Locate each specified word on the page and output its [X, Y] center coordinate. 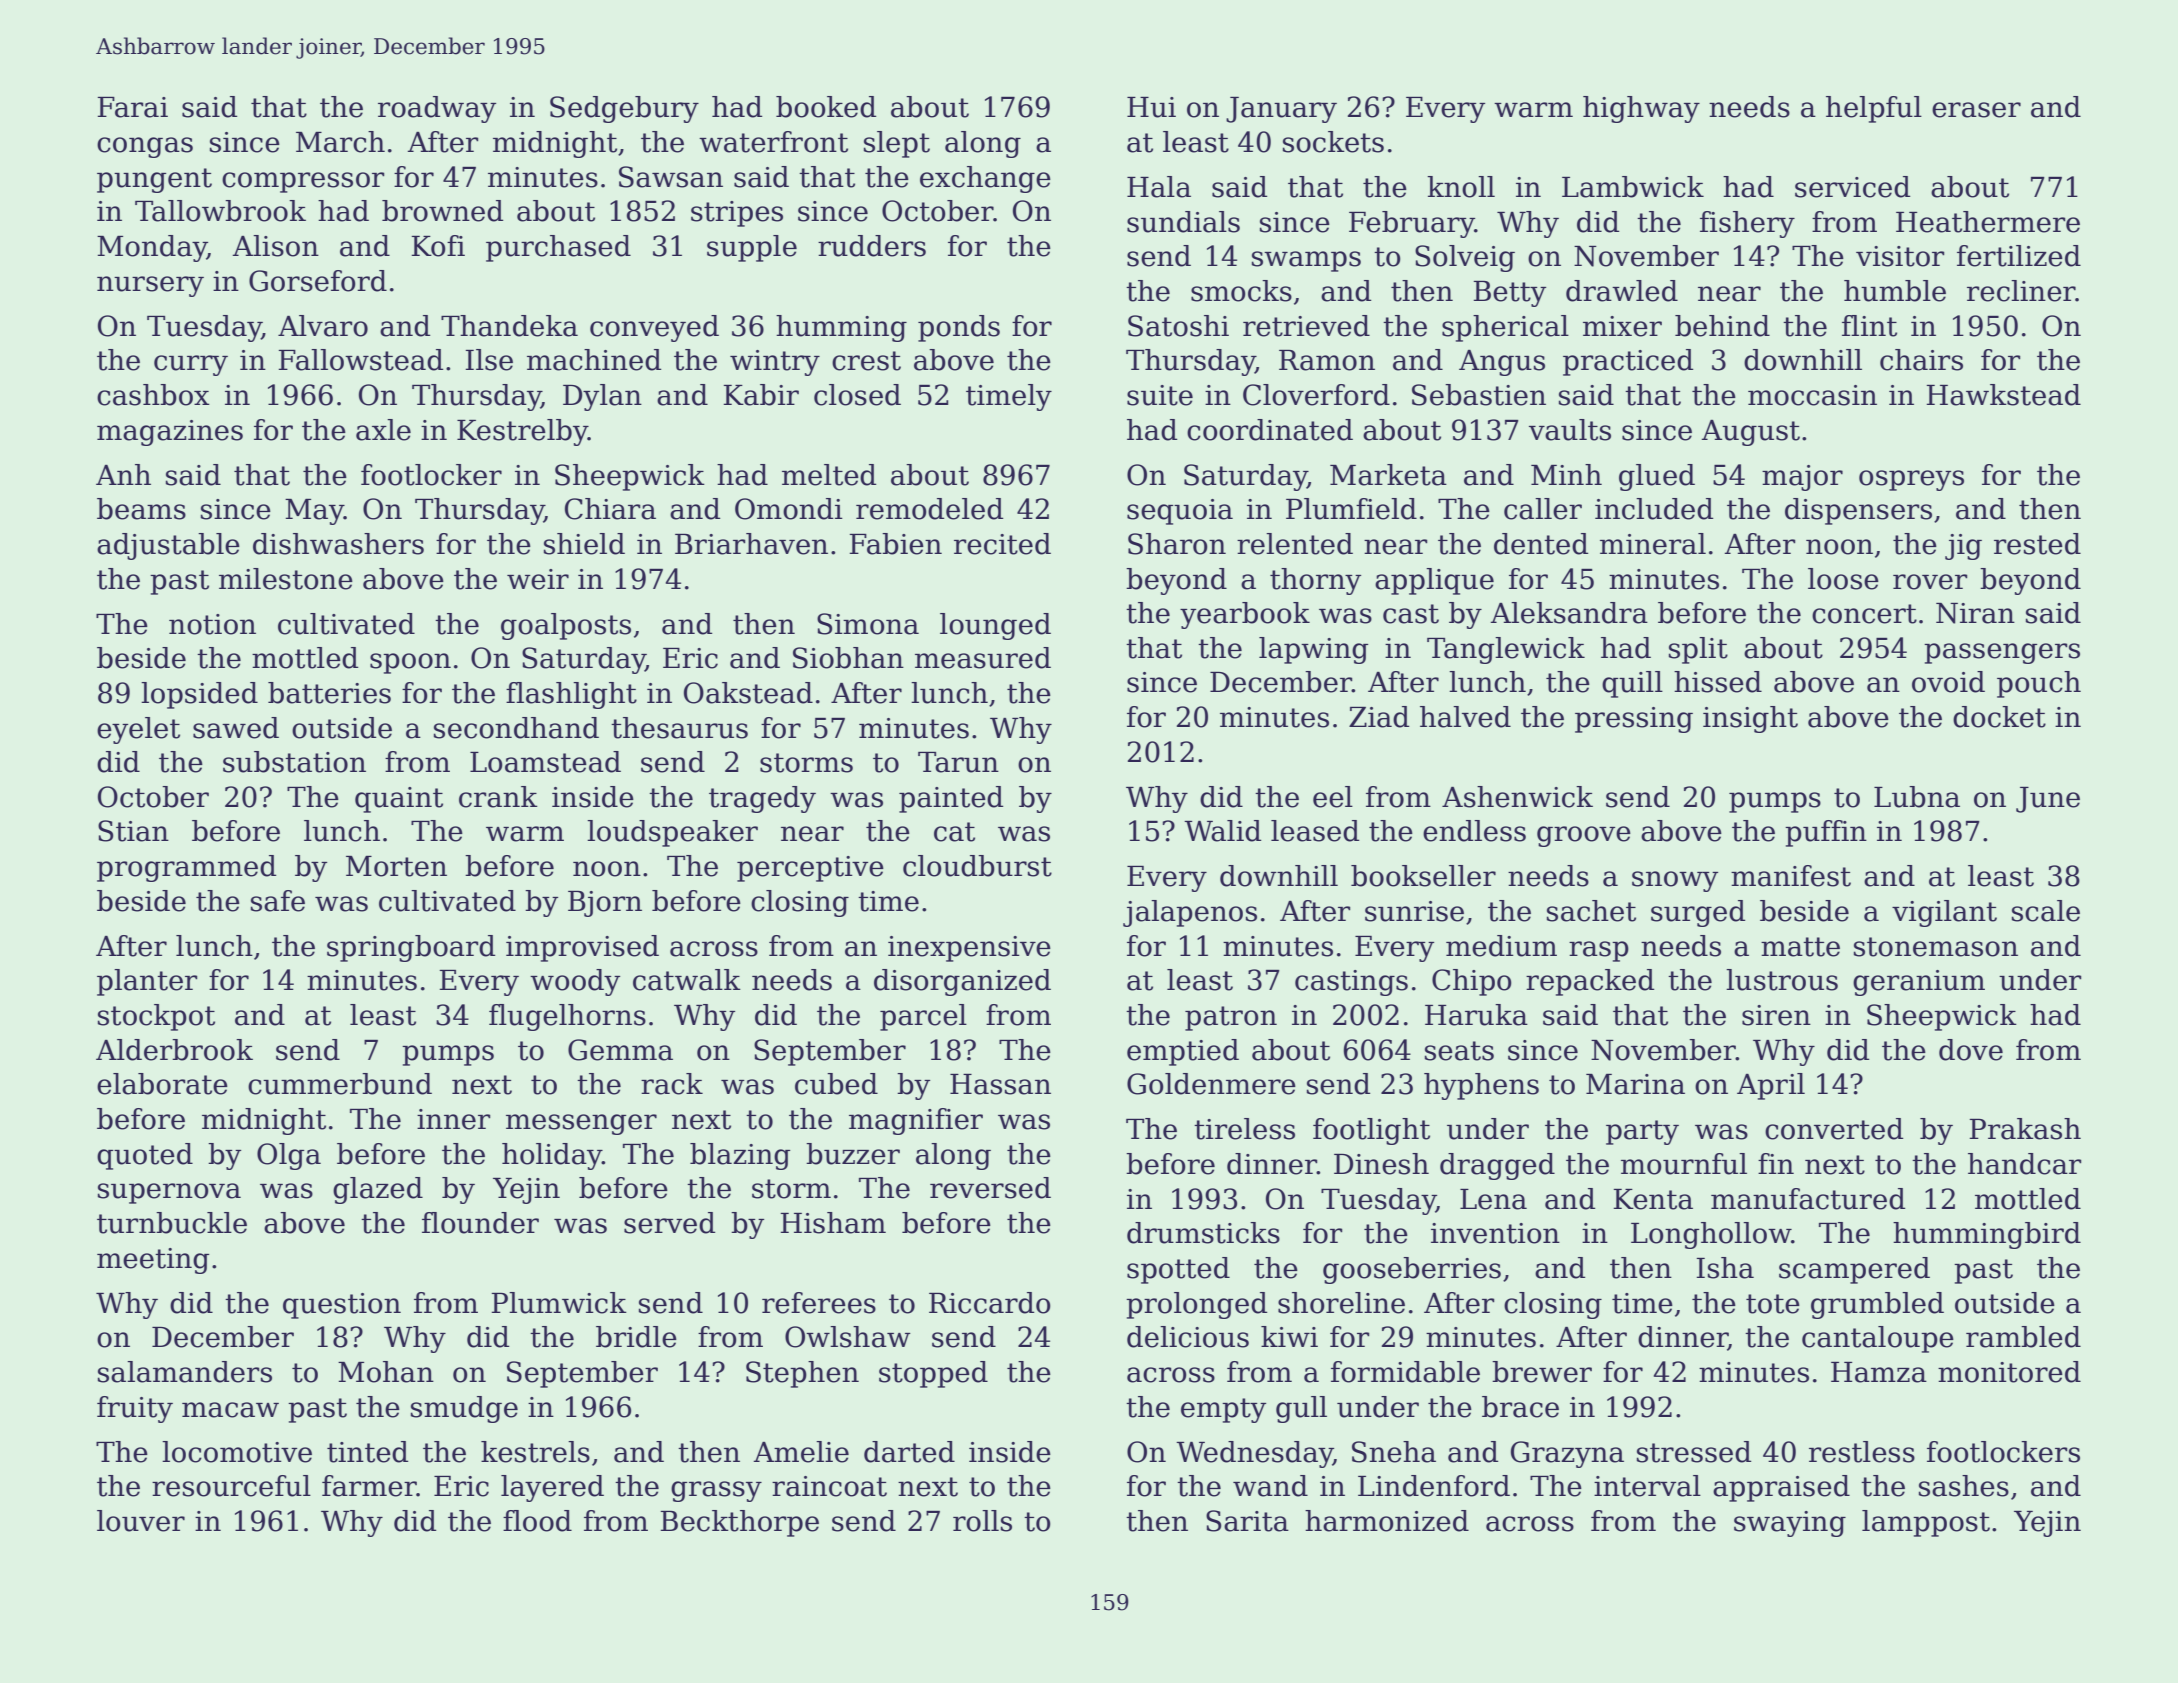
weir [538, 579]
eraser [1976, 110]
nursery [150, 286]
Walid [1222, 831]
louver [141, 1521]
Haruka [1476, 1015]
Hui [1151, 107]
